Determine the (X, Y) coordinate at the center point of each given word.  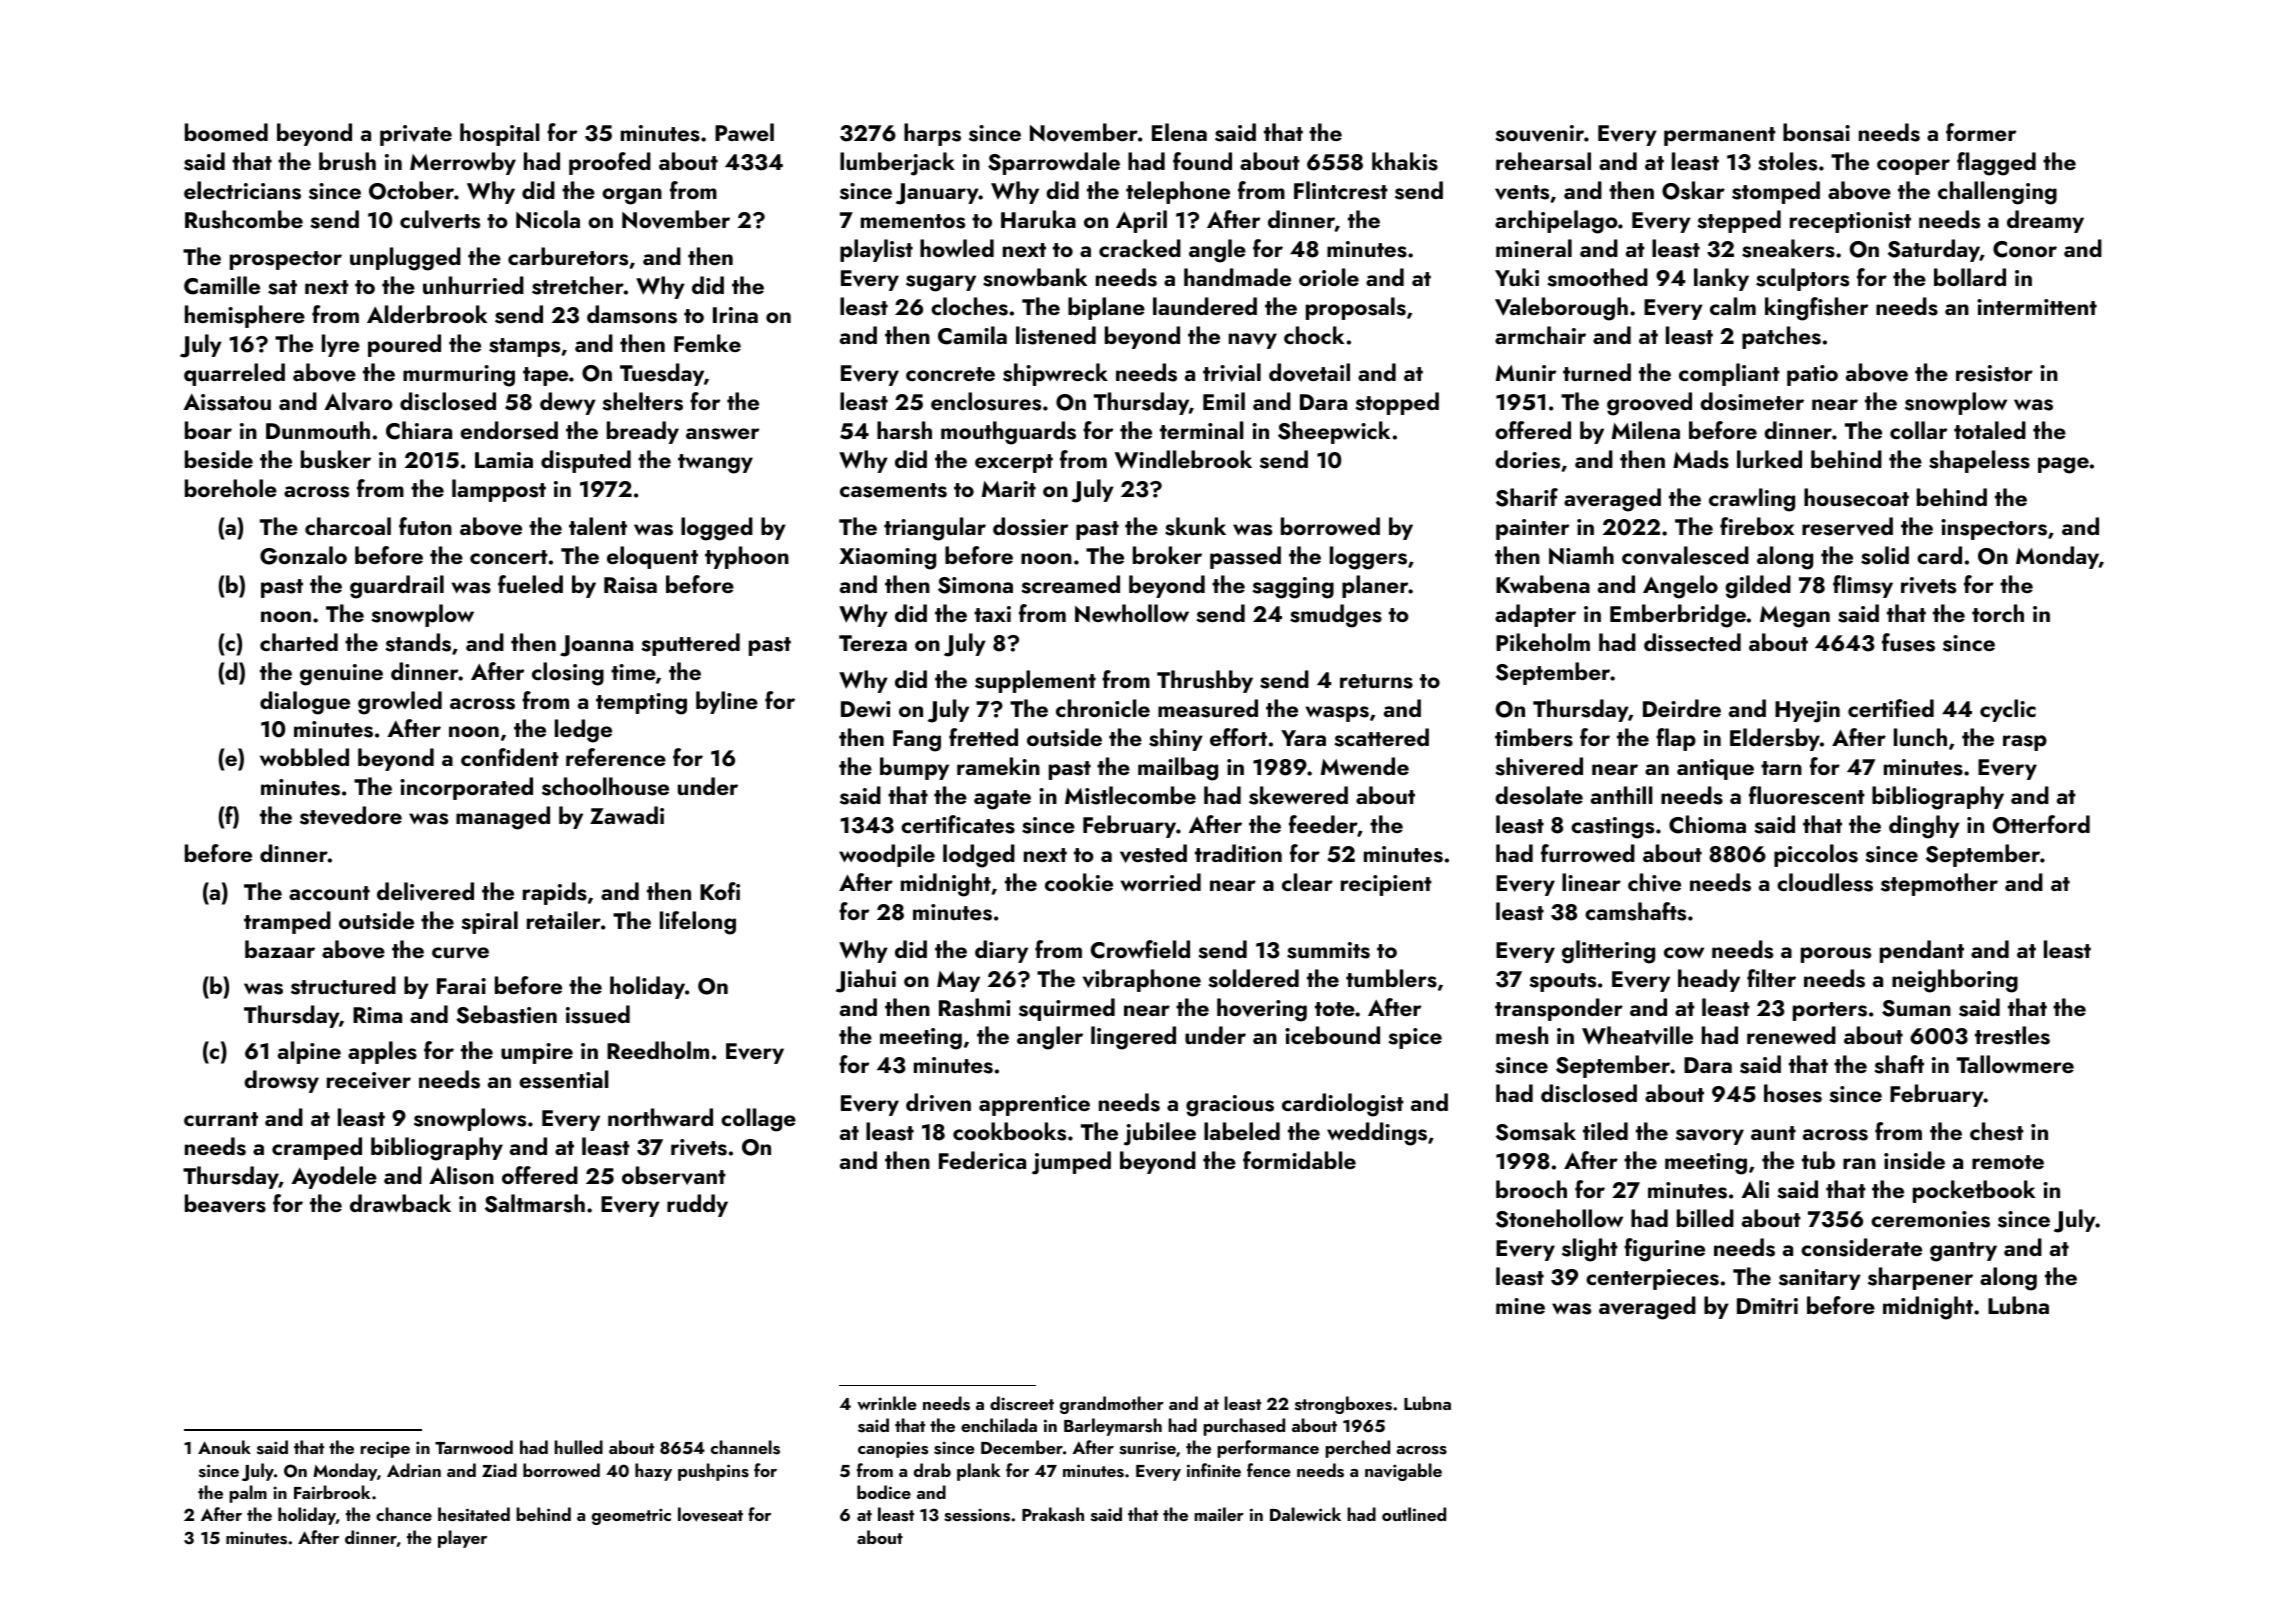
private (416, 135)
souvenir (1539, 133)
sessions (977, 1515)
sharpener (1920, 1278)
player (462, 1539)
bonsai (1816, 132)
